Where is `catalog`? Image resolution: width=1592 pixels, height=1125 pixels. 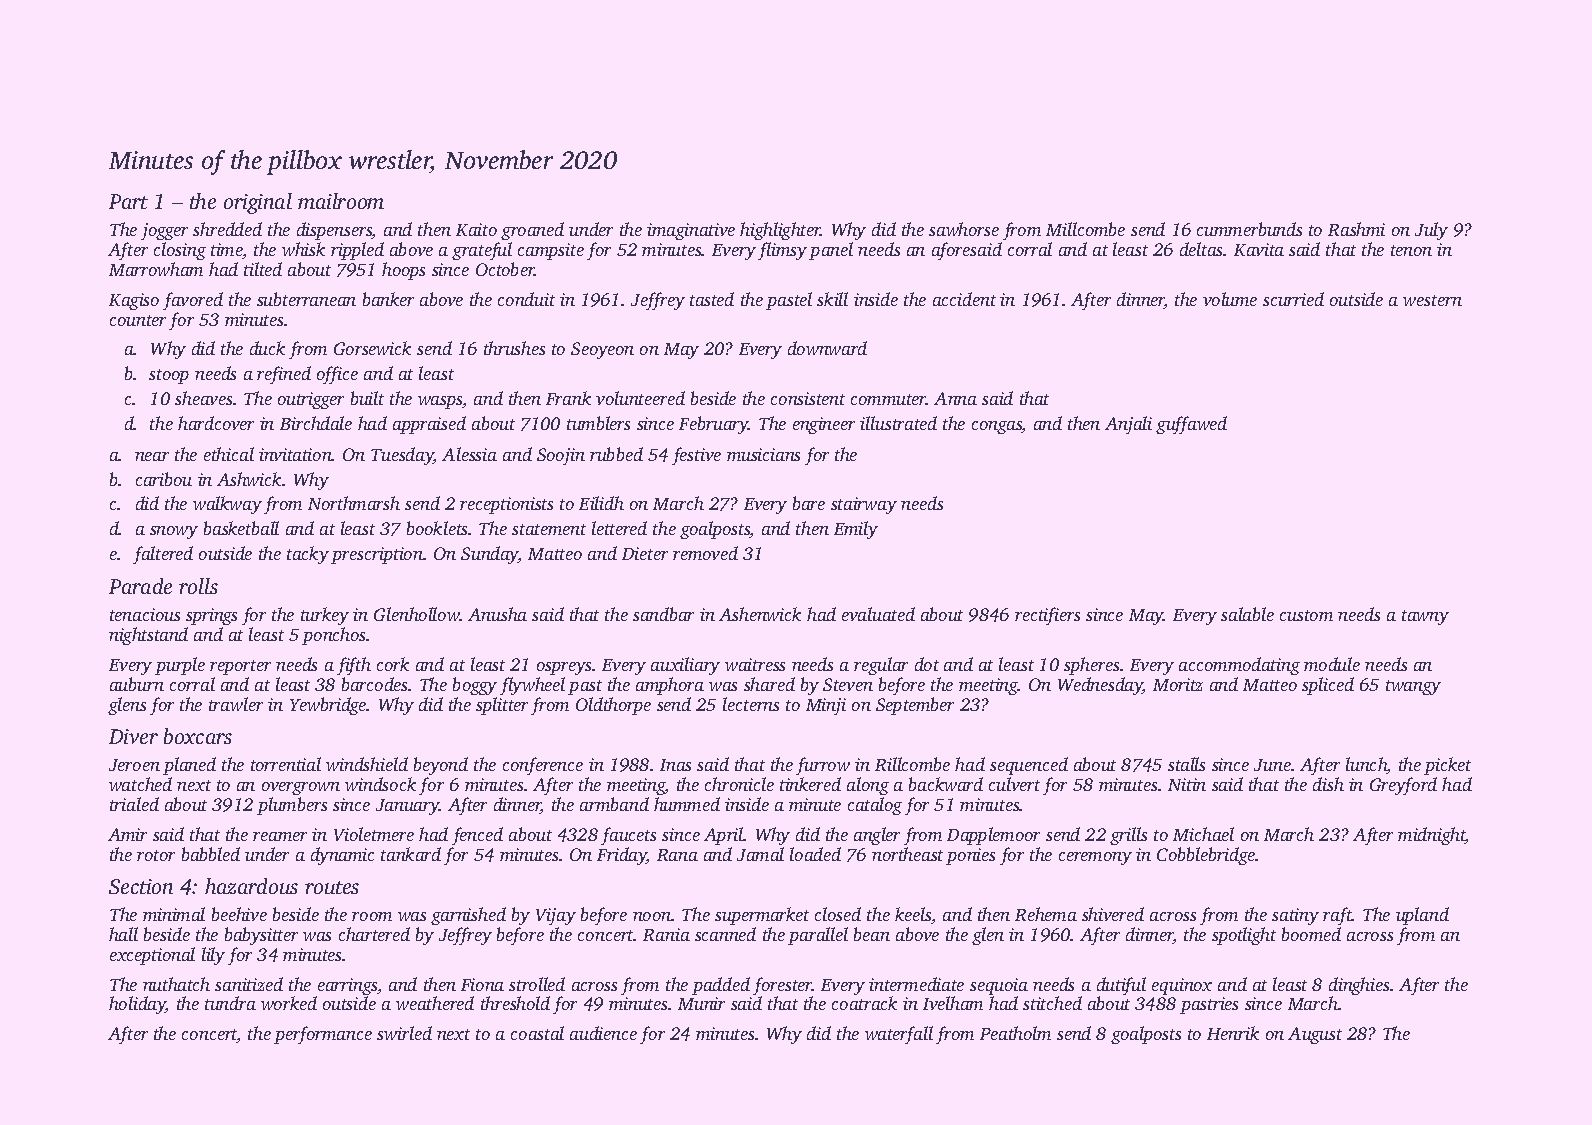 catalog is located at coordinates (875, 806).
